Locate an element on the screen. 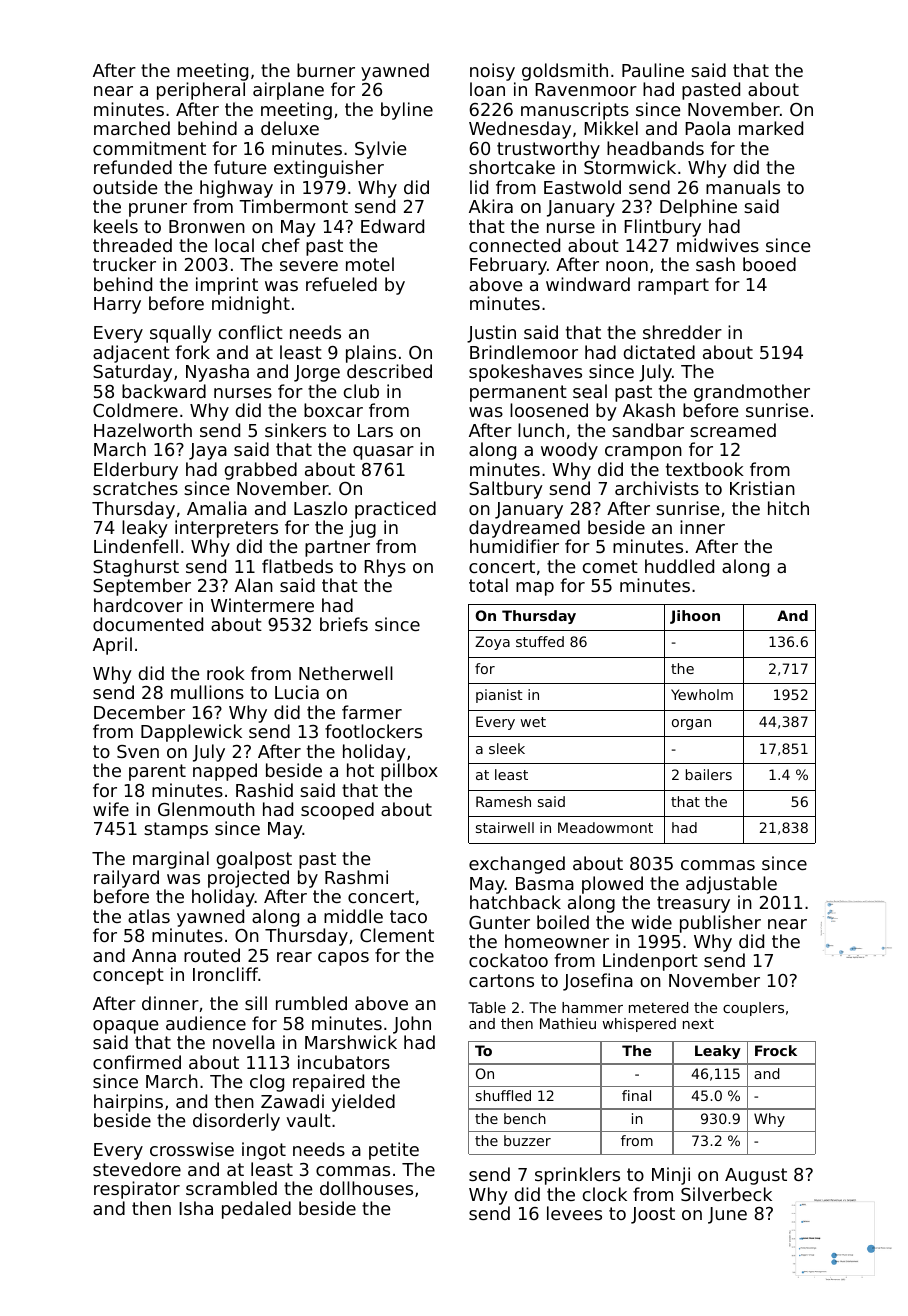 Image resolution: width=908 pixels, height=1316 pixels. pedaled is located at coordinates (256, 1210).
